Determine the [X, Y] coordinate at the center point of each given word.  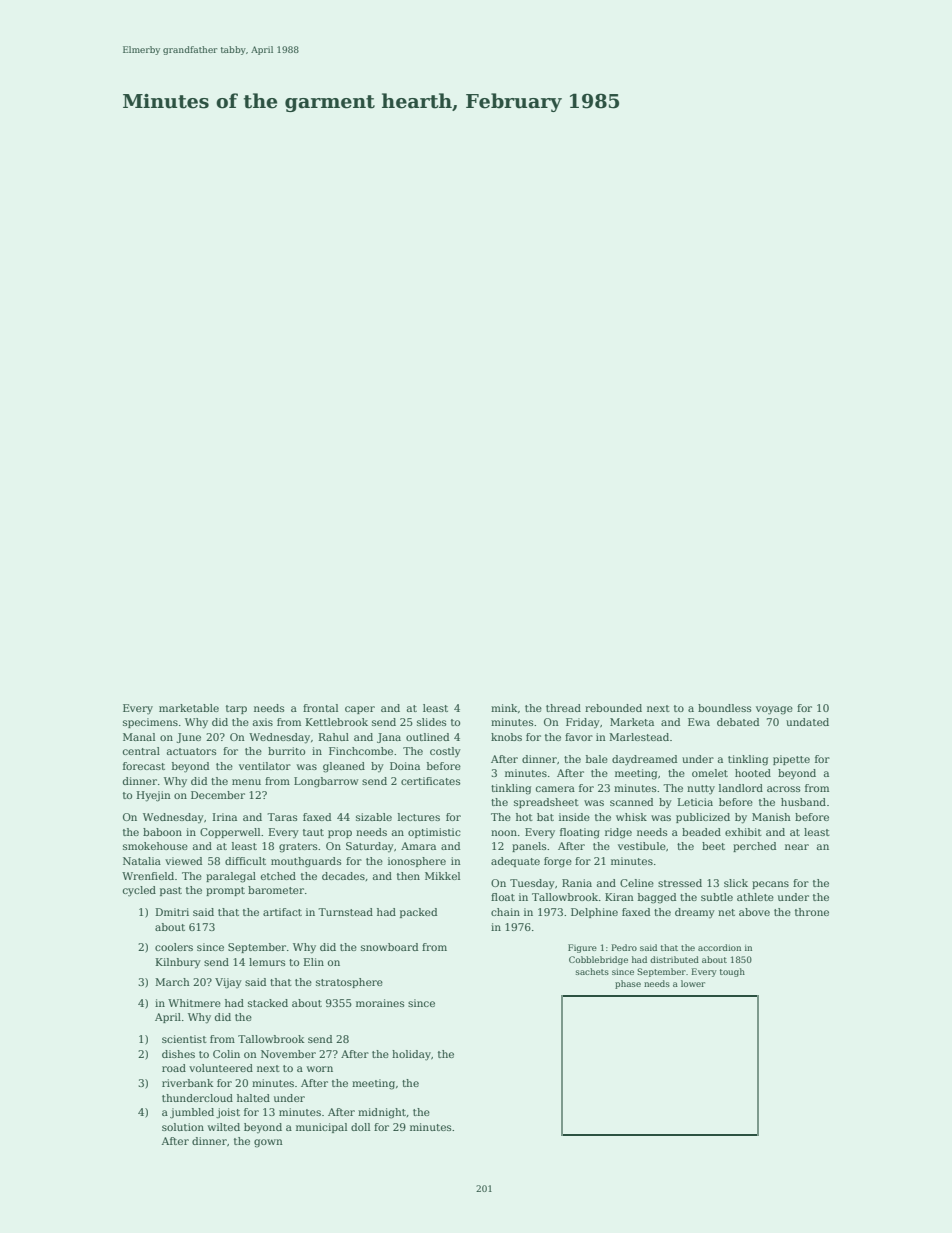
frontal [320, 708]
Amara [418, 846]
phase [628, 984]
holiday [411, 1055]
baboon [162, 832]
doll [360, 1127]
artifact [282, 912]
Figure [582, 948]
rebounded [613, 708]
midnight [382, 1113]
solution [183, 1127]
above [754, 912]
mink [504, 708]
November [288, 1054]
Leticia [695, 802]
